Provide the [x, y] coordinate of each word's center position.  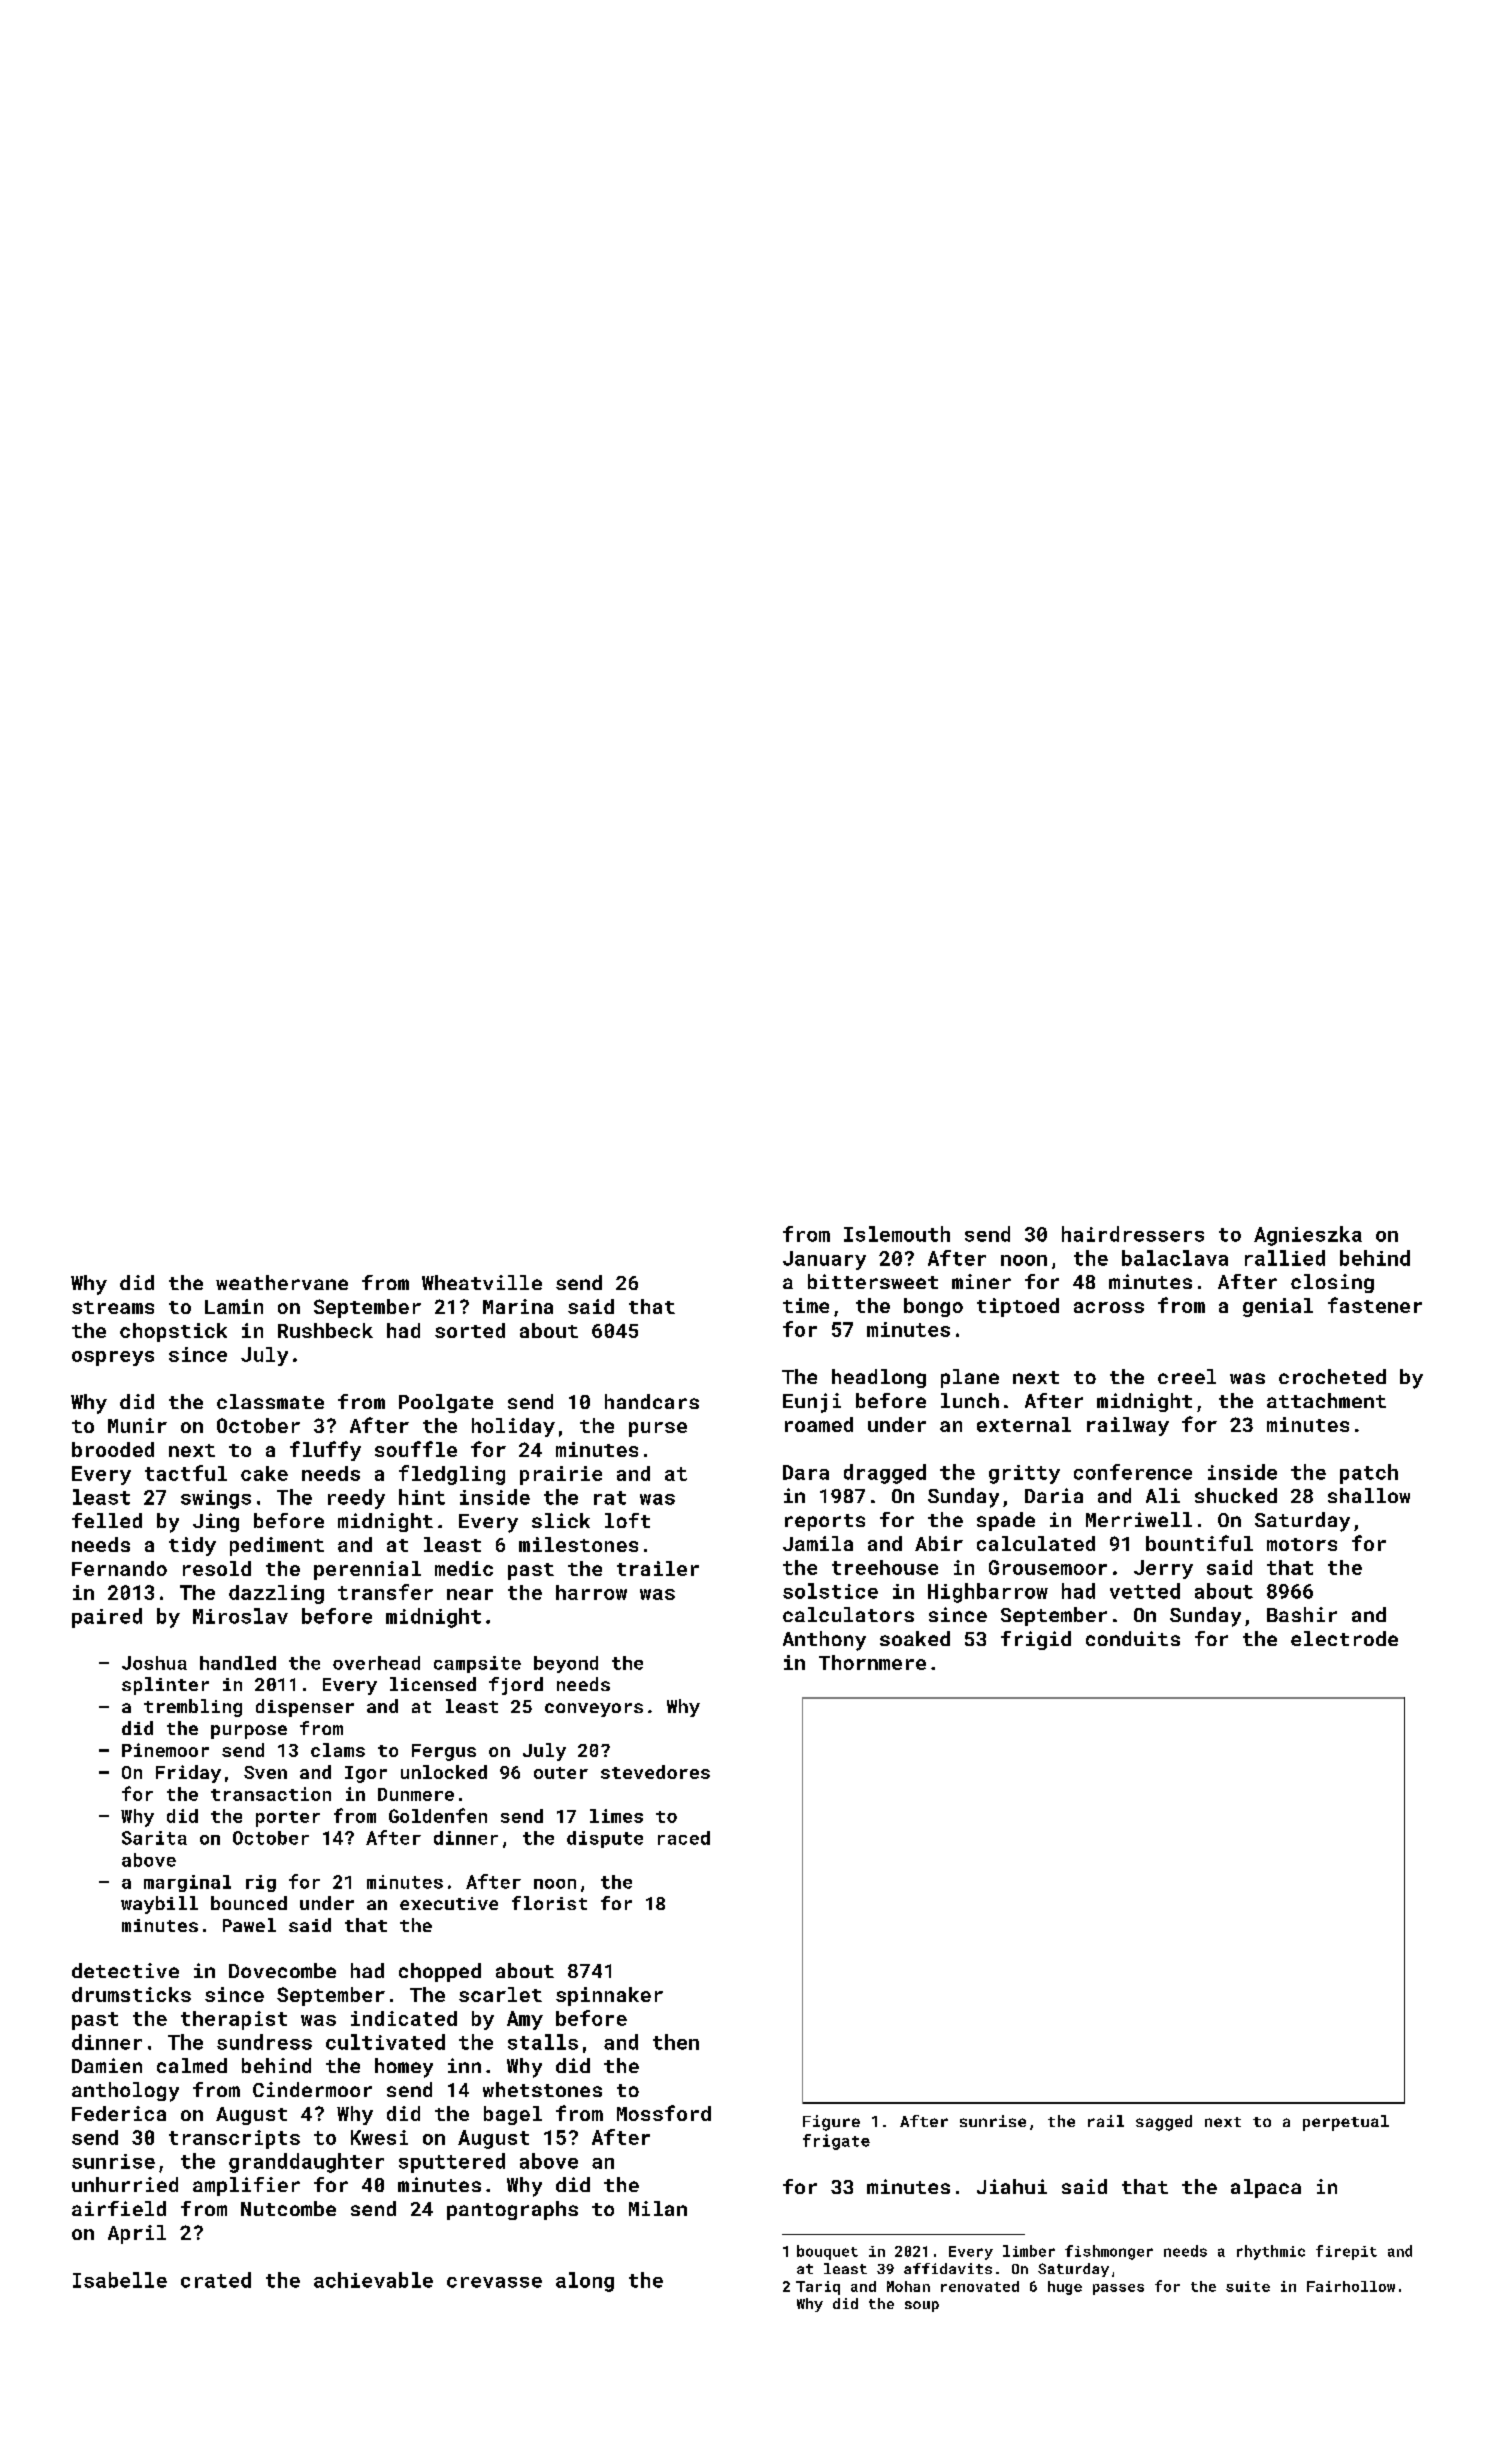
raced [684, 1838]
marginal [187, 1883]
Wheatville [482, 1282]
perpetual [1346, 2123]
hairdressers [1133, 1234]
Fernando [119, 1568]
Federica [119, 2113]
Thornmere [872, 1662]
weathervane [282, 1282]
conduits [1133, 1638]
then [676, 2042]
